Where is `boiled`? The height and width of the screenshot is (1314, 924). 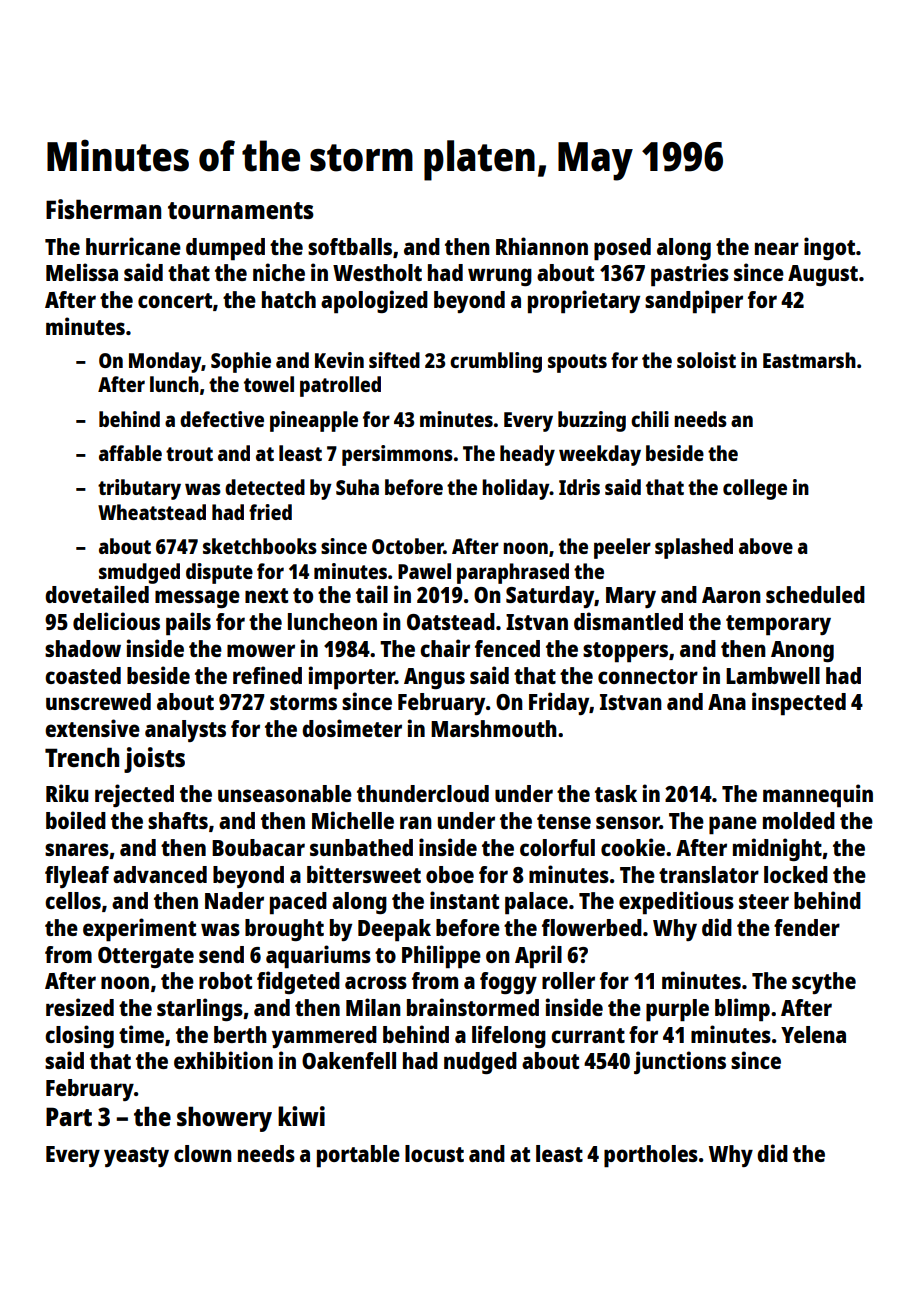
boiled is located at coordinates (76, 820).
